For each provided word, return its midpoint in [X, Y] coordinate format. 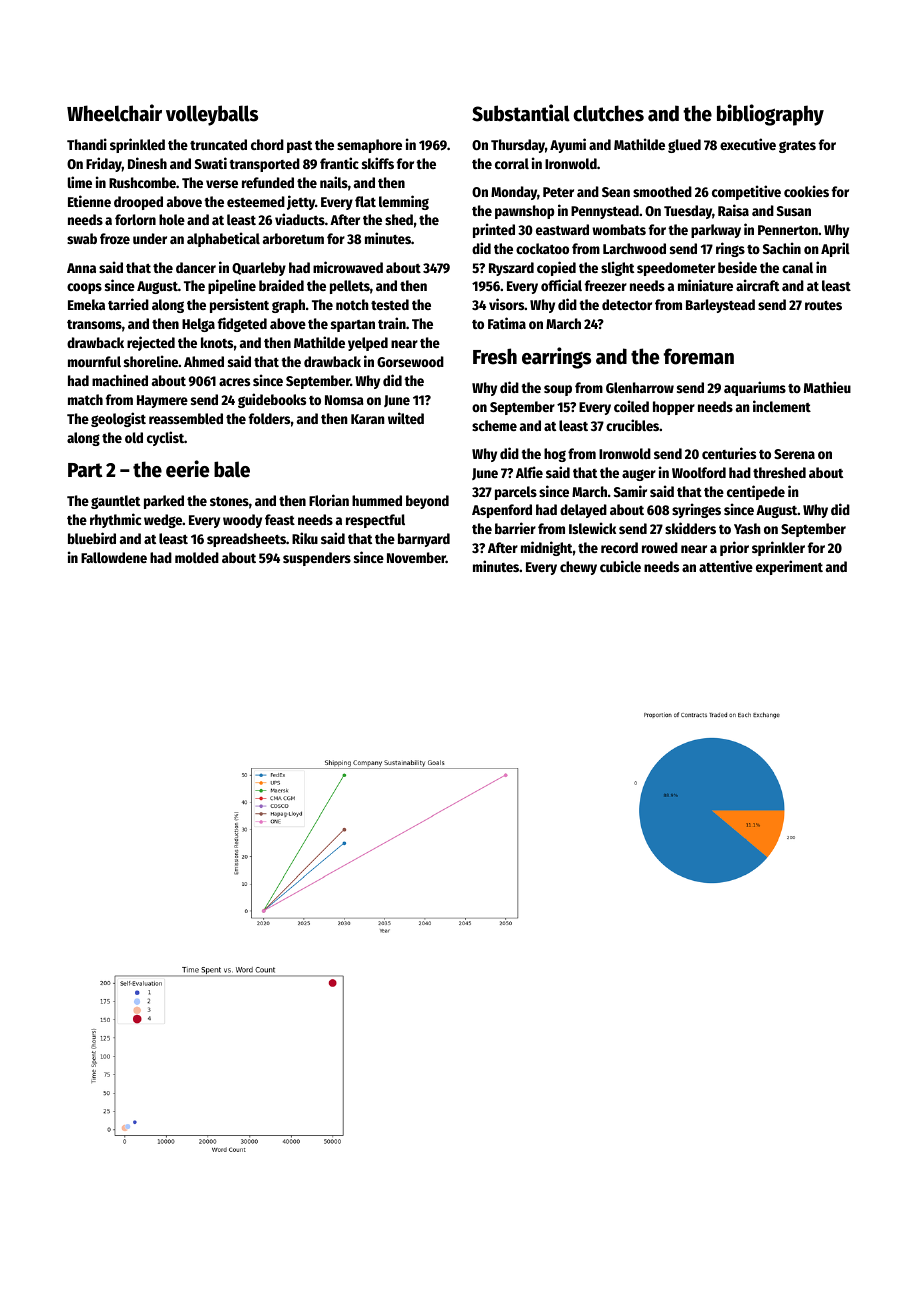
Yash [747, 528]
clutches [608, 113]
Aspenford [502, 511]
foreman [699, 356]
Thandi [87, 144]
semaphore [369, 146]
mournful [94, 361]
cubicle [620, 566]
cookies [806, 191]
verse [222, 184]
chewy [578, 568]
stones [229, 501]
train [392, 323]
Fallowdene [114, 557]
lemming [404, 202]
